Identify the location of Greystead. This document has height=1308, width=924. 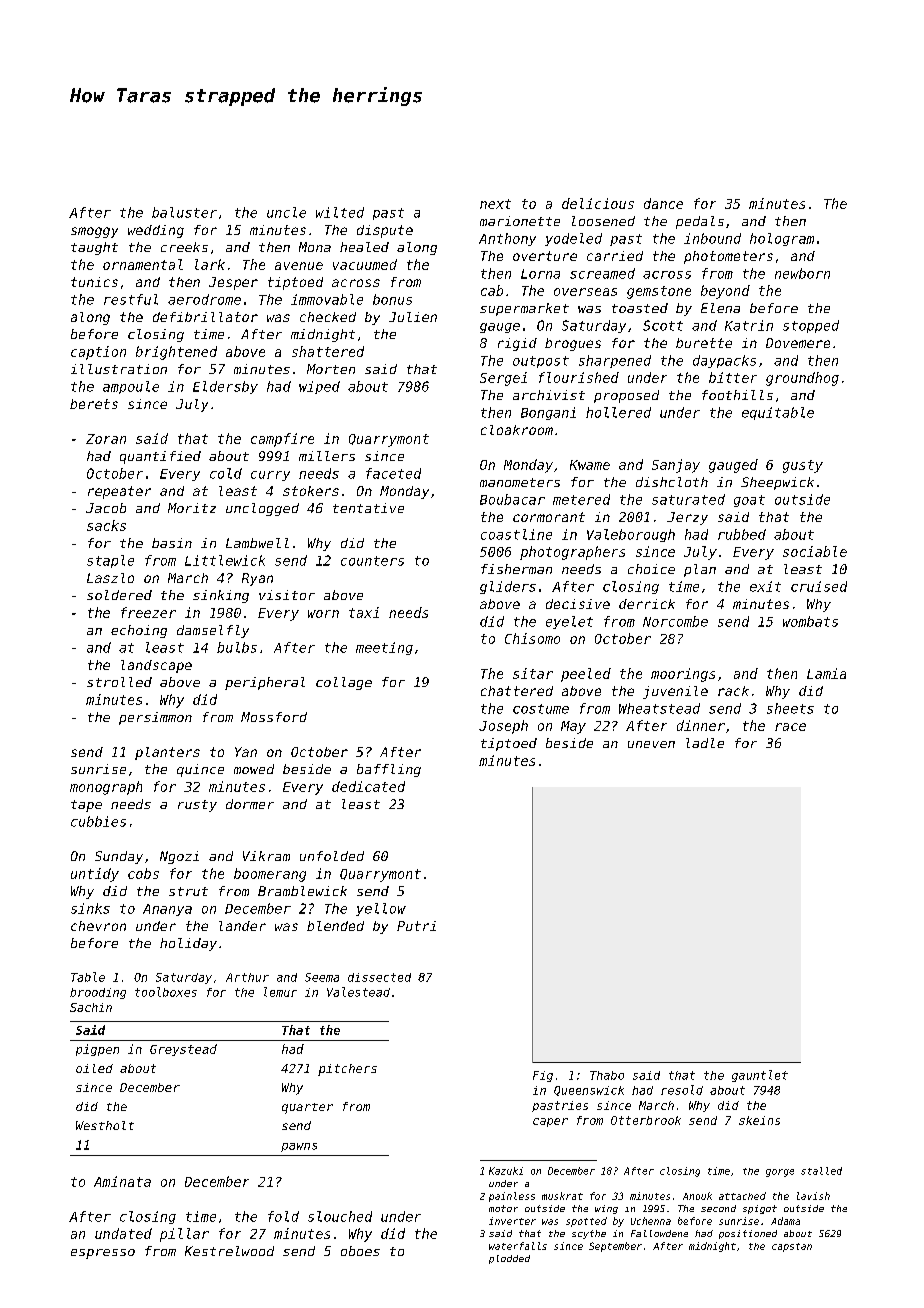
(183, 1050).
